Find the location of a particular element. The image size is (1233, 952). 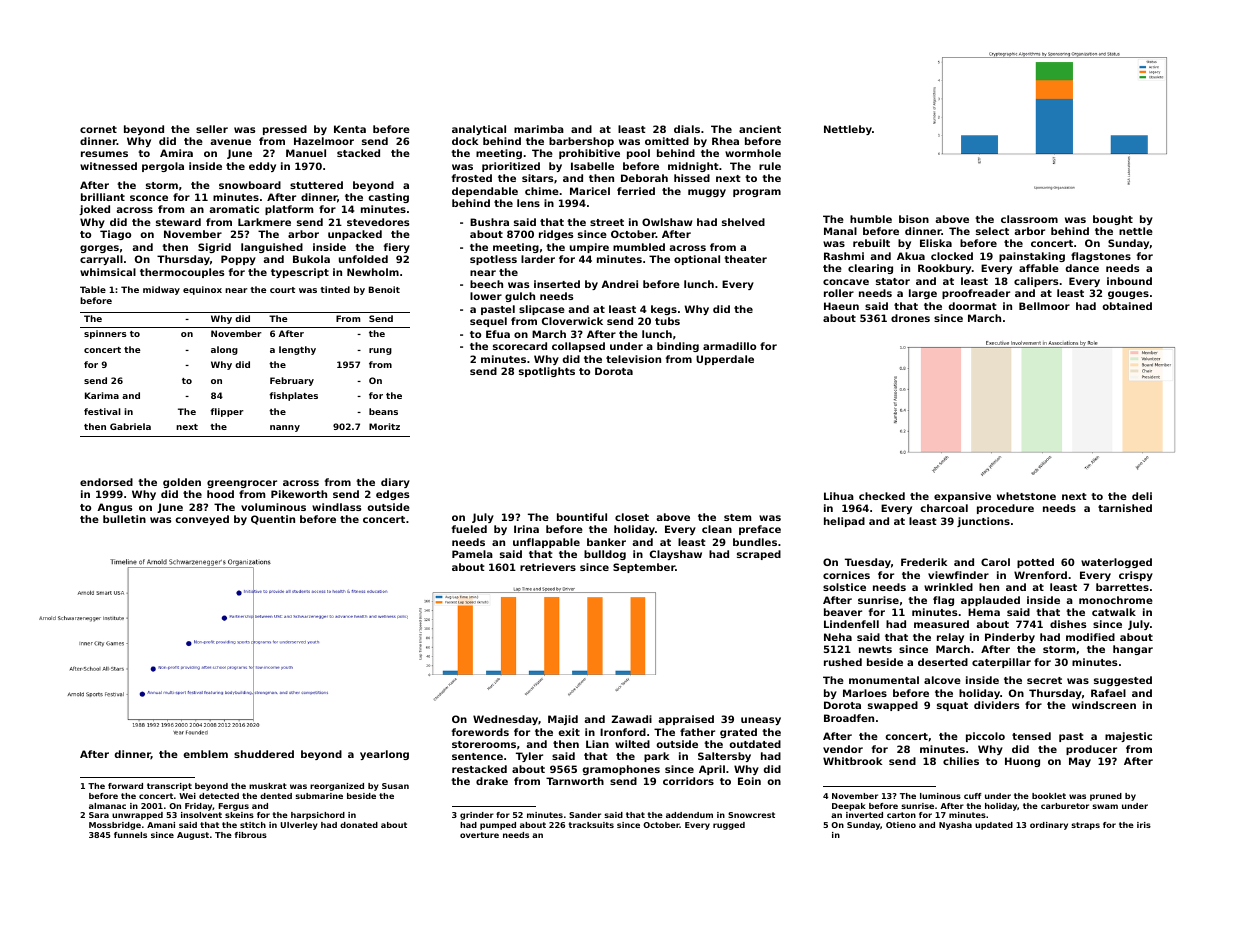

fibrous is located at coordinates (251, 835).
